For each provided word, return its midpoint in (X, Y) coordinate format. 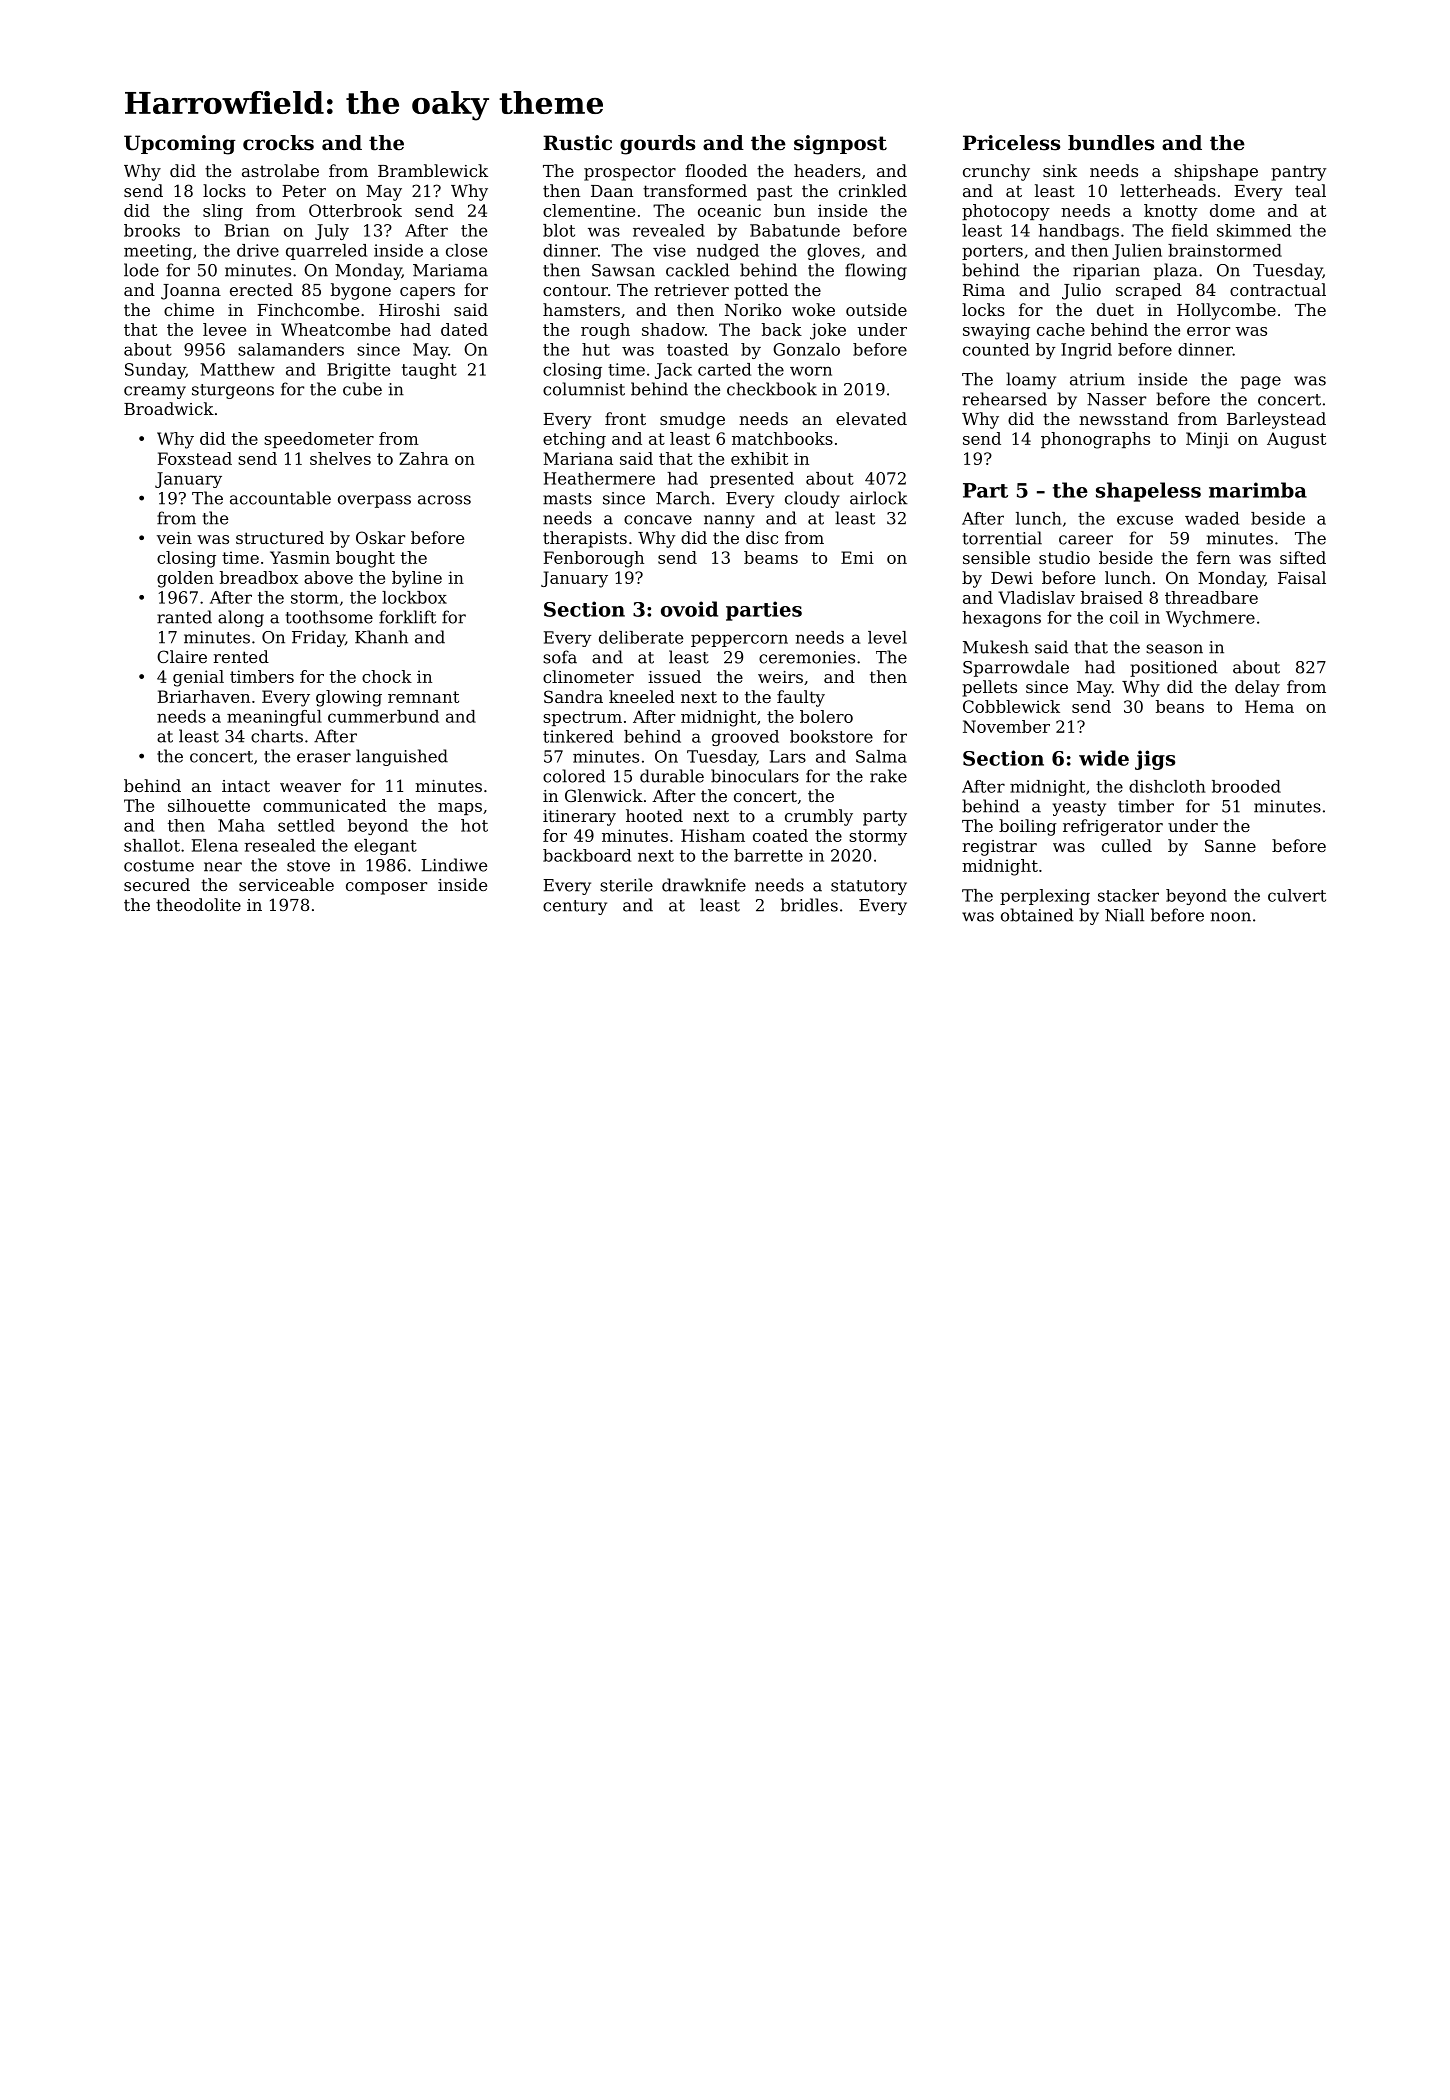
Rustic (577, 143)
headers (827, 170)
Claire (182, 656)
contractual (1278, 289)
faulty (801, 698)
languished (402, 757)
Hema (1269, 706)
